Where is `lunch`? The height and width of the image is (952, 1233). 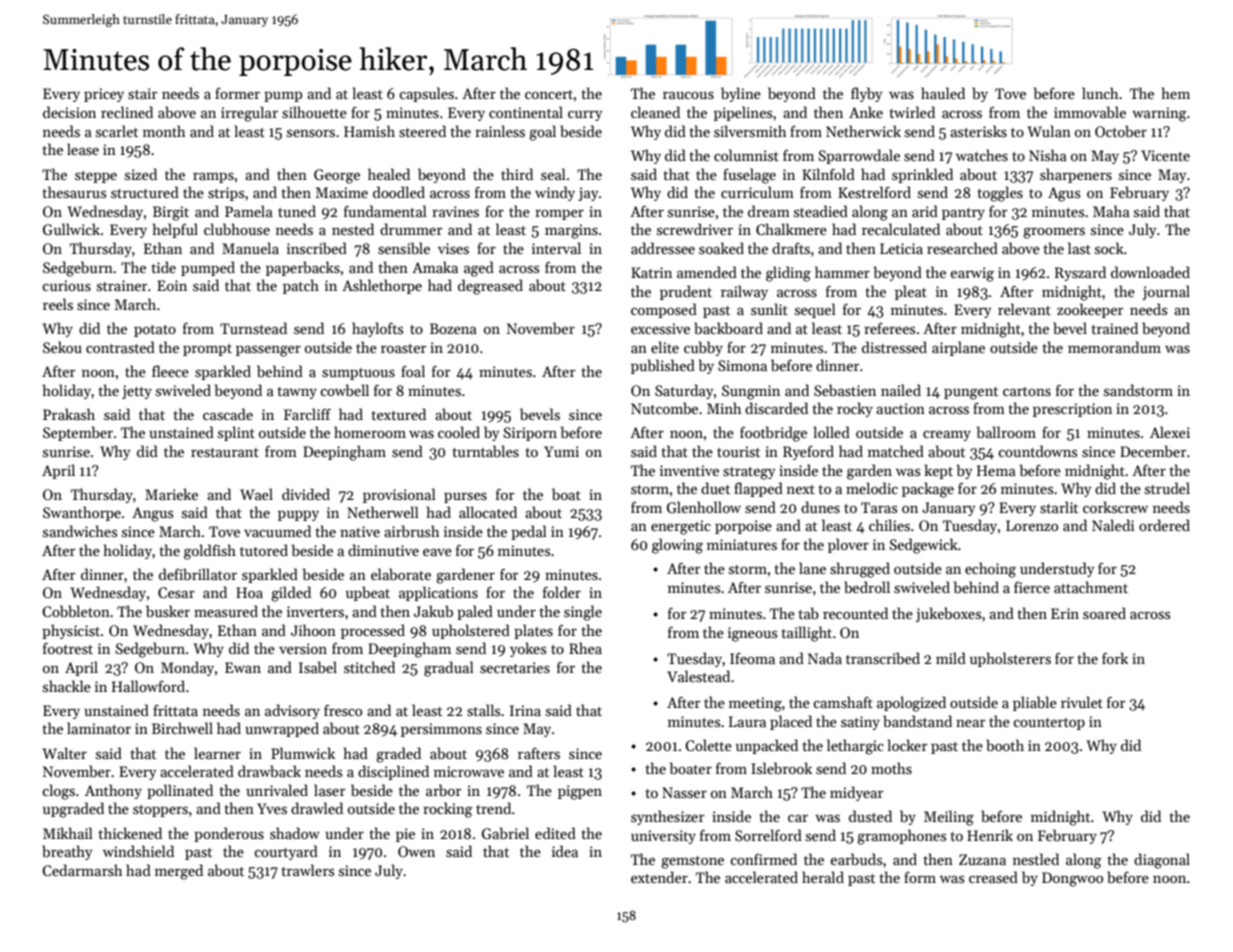
lunch is located at coordinates (1100, 93).
